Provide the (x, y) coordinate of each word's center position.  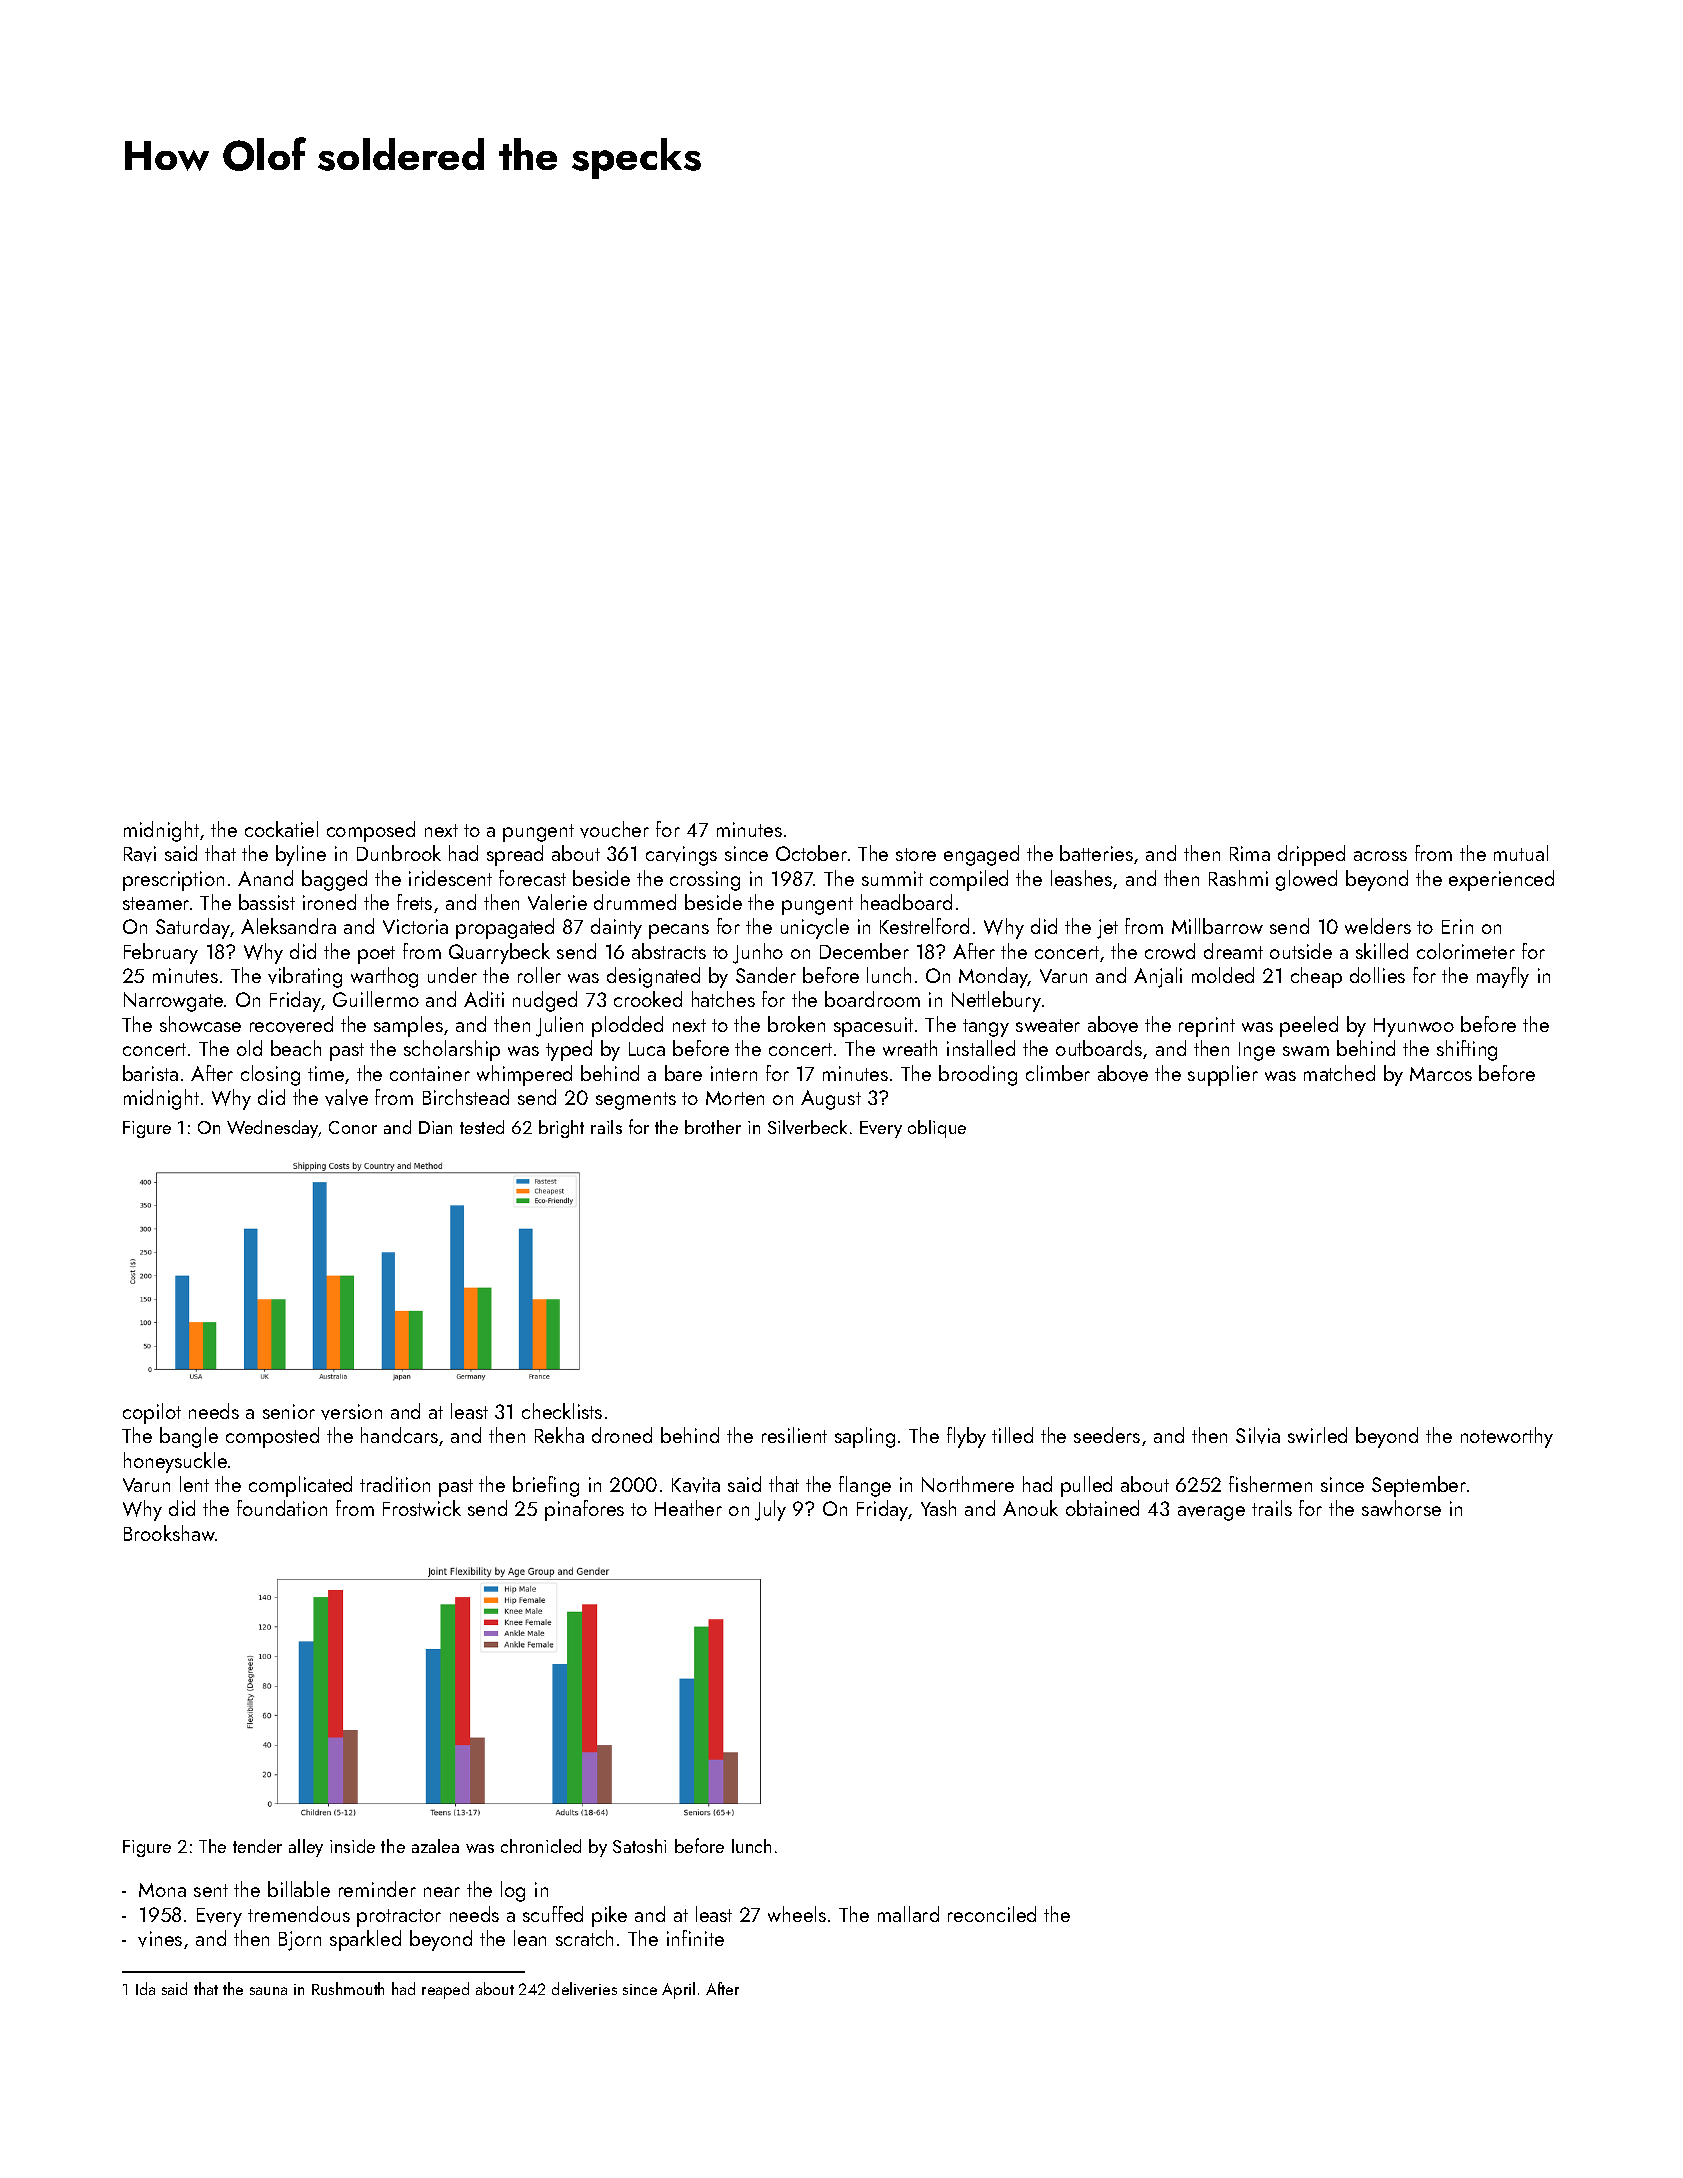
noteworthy (1507, 1437)
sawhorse (1401, 1508)
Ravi (140, 854)
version (351, 1412)
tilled (1012, 1435)
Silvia (1258, 1435)
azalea (435, 1846)
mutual (1521, 853)
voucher (614, 829)
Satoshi (639, 1846)
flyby (966, 1437)
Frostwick (422, 1508)
